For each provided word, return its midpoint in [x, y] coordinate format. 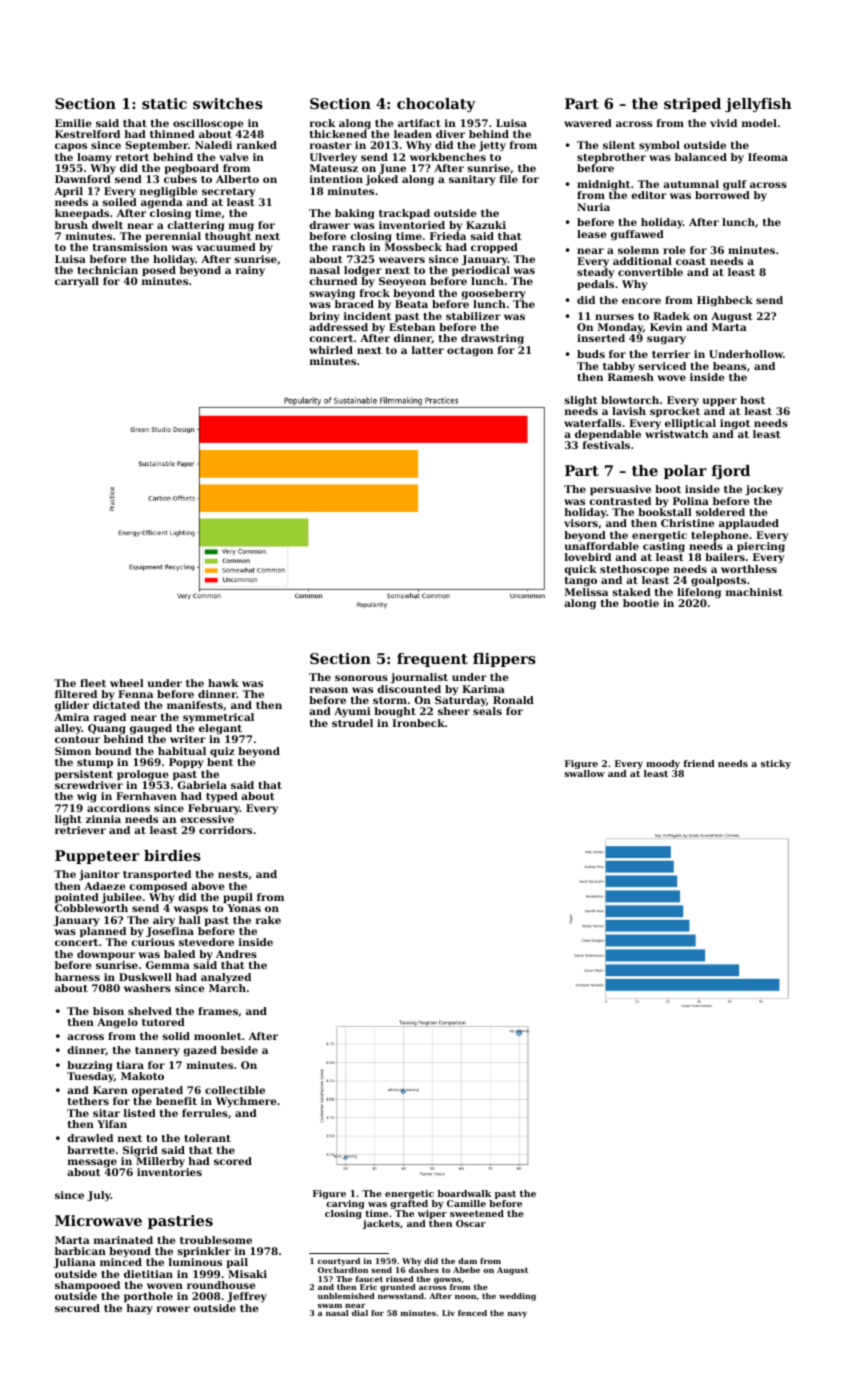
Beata [411, 304]
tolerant [207, 1138]
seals [487, 711]
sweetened [477, 1213]
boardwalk [464, 1193]
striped [692, 105]
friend [699, 763]
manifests [195, 705]
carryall [77, 282]
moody [663, 764]
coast [691, 261]
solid [176, 1036]
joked [381, 180]
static [164, 103]
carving [345, 1204]
